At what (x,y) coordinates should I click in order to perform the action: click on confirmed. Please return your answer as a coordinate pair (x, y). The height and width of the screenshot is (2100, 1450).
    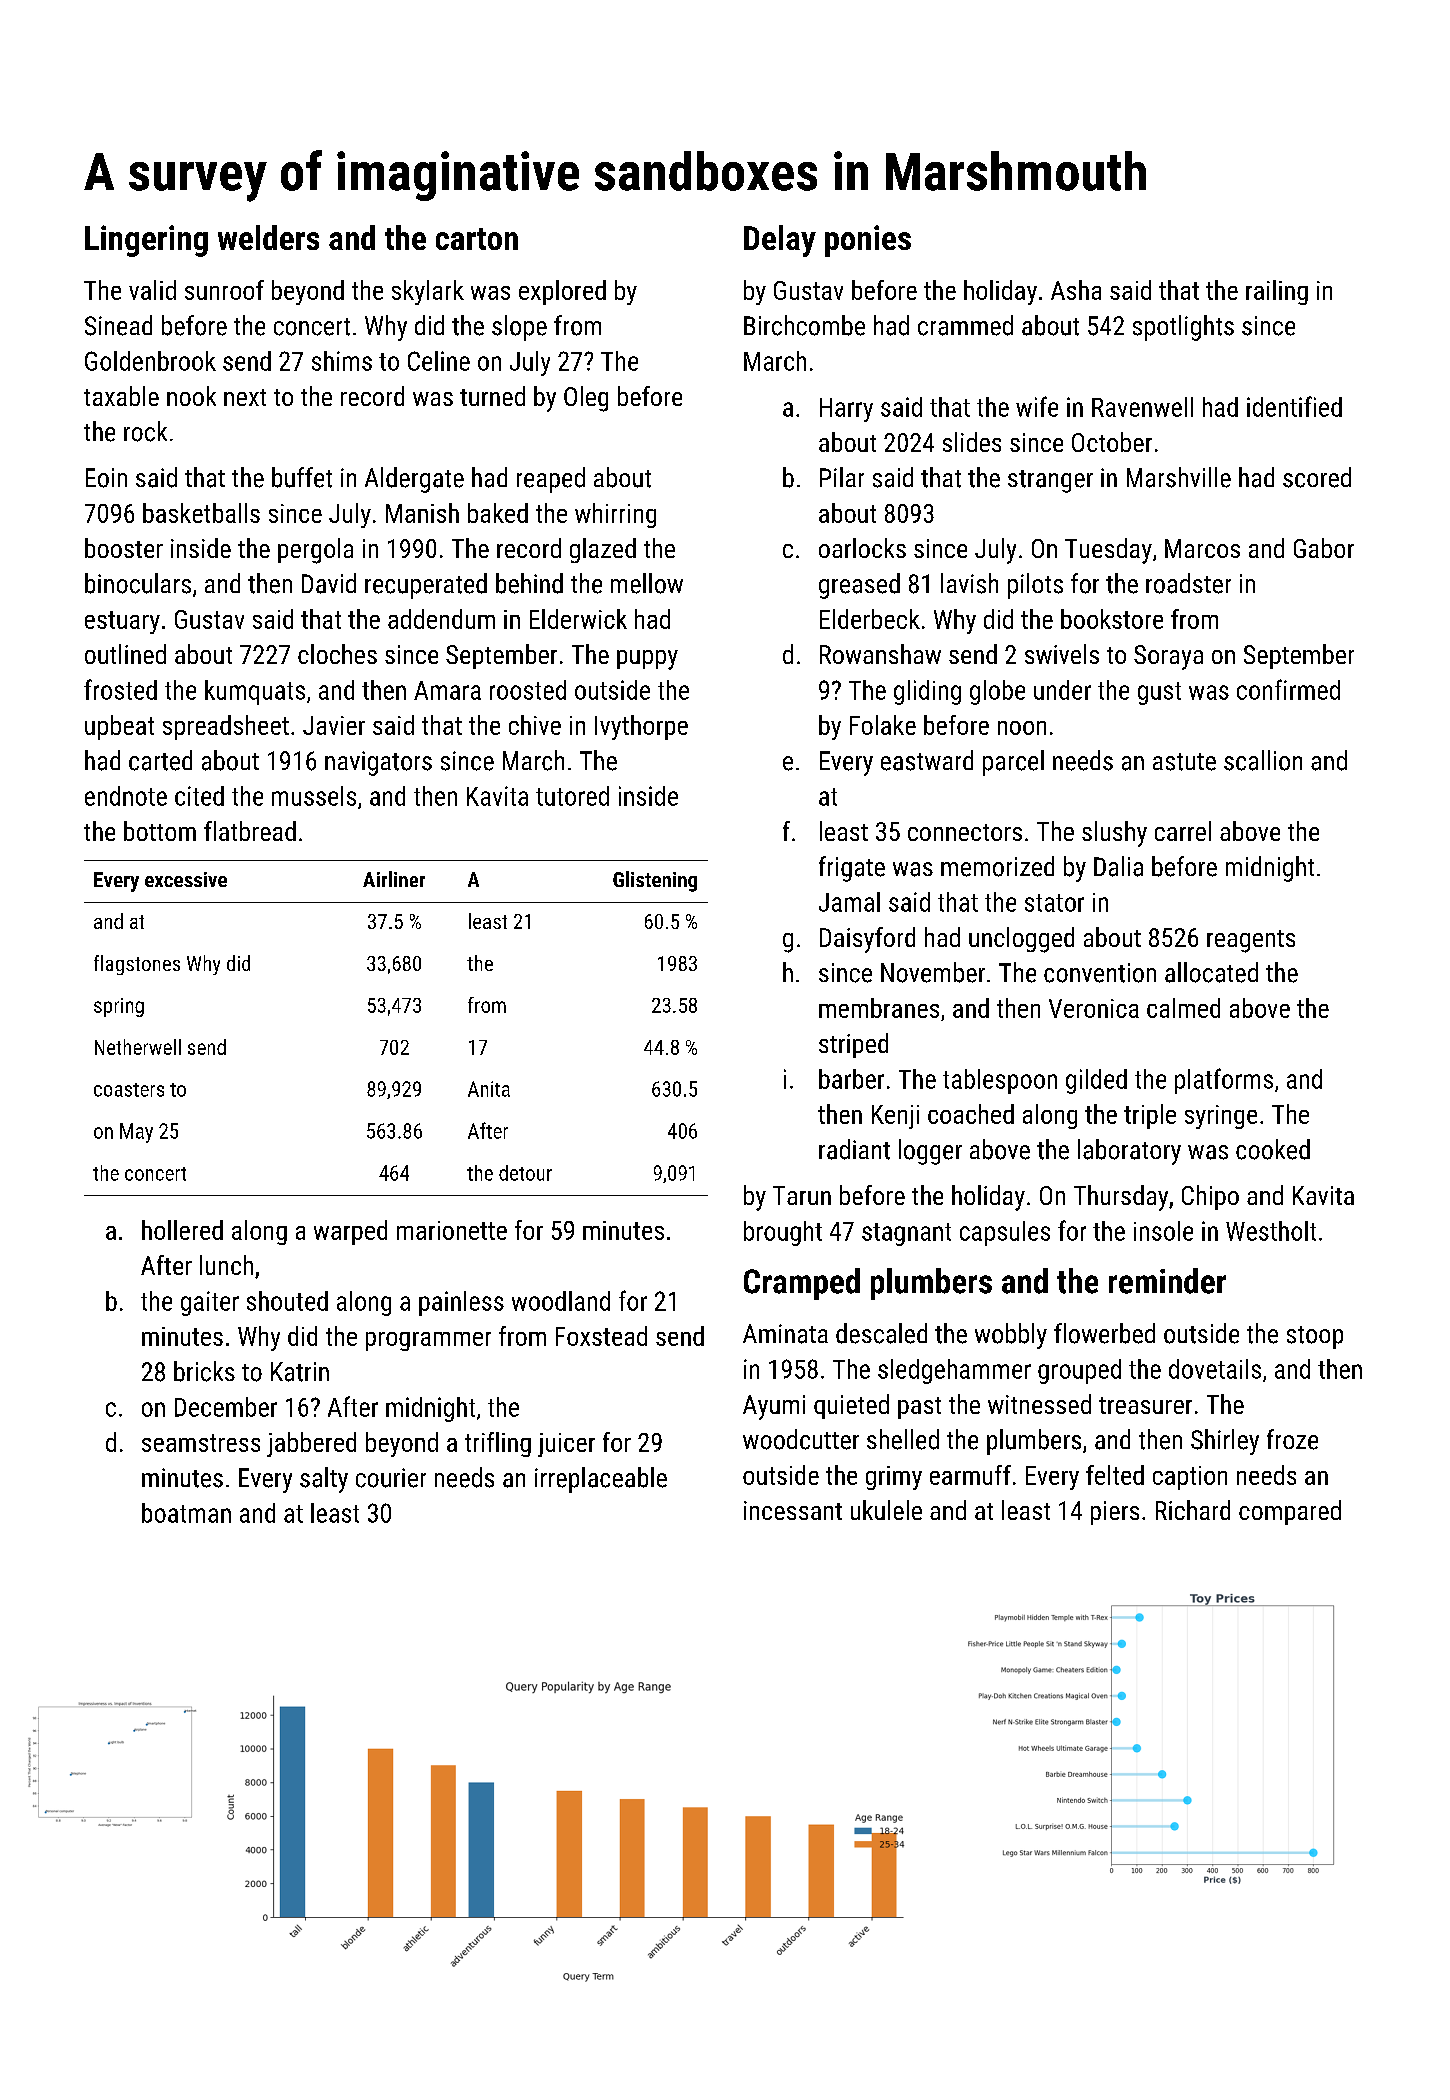
    Looking at the image, I should click on (1288, 689).
